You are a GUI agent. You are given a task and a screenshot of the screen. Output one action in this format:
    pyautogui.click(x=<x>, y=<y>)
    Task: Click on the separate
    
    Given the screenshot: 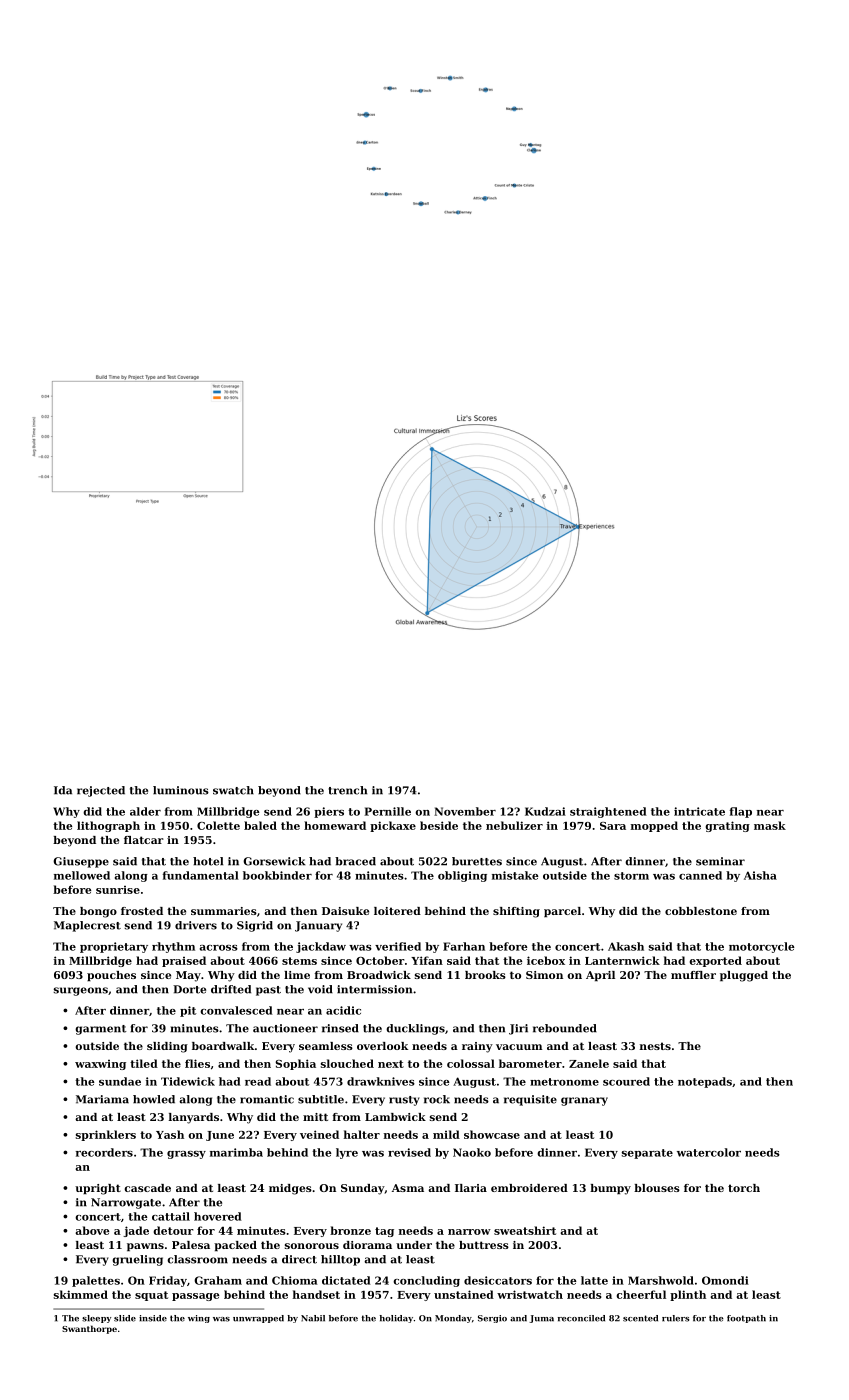 What is the action you would take?
    pyautogui.click(x=647, y=1154)
